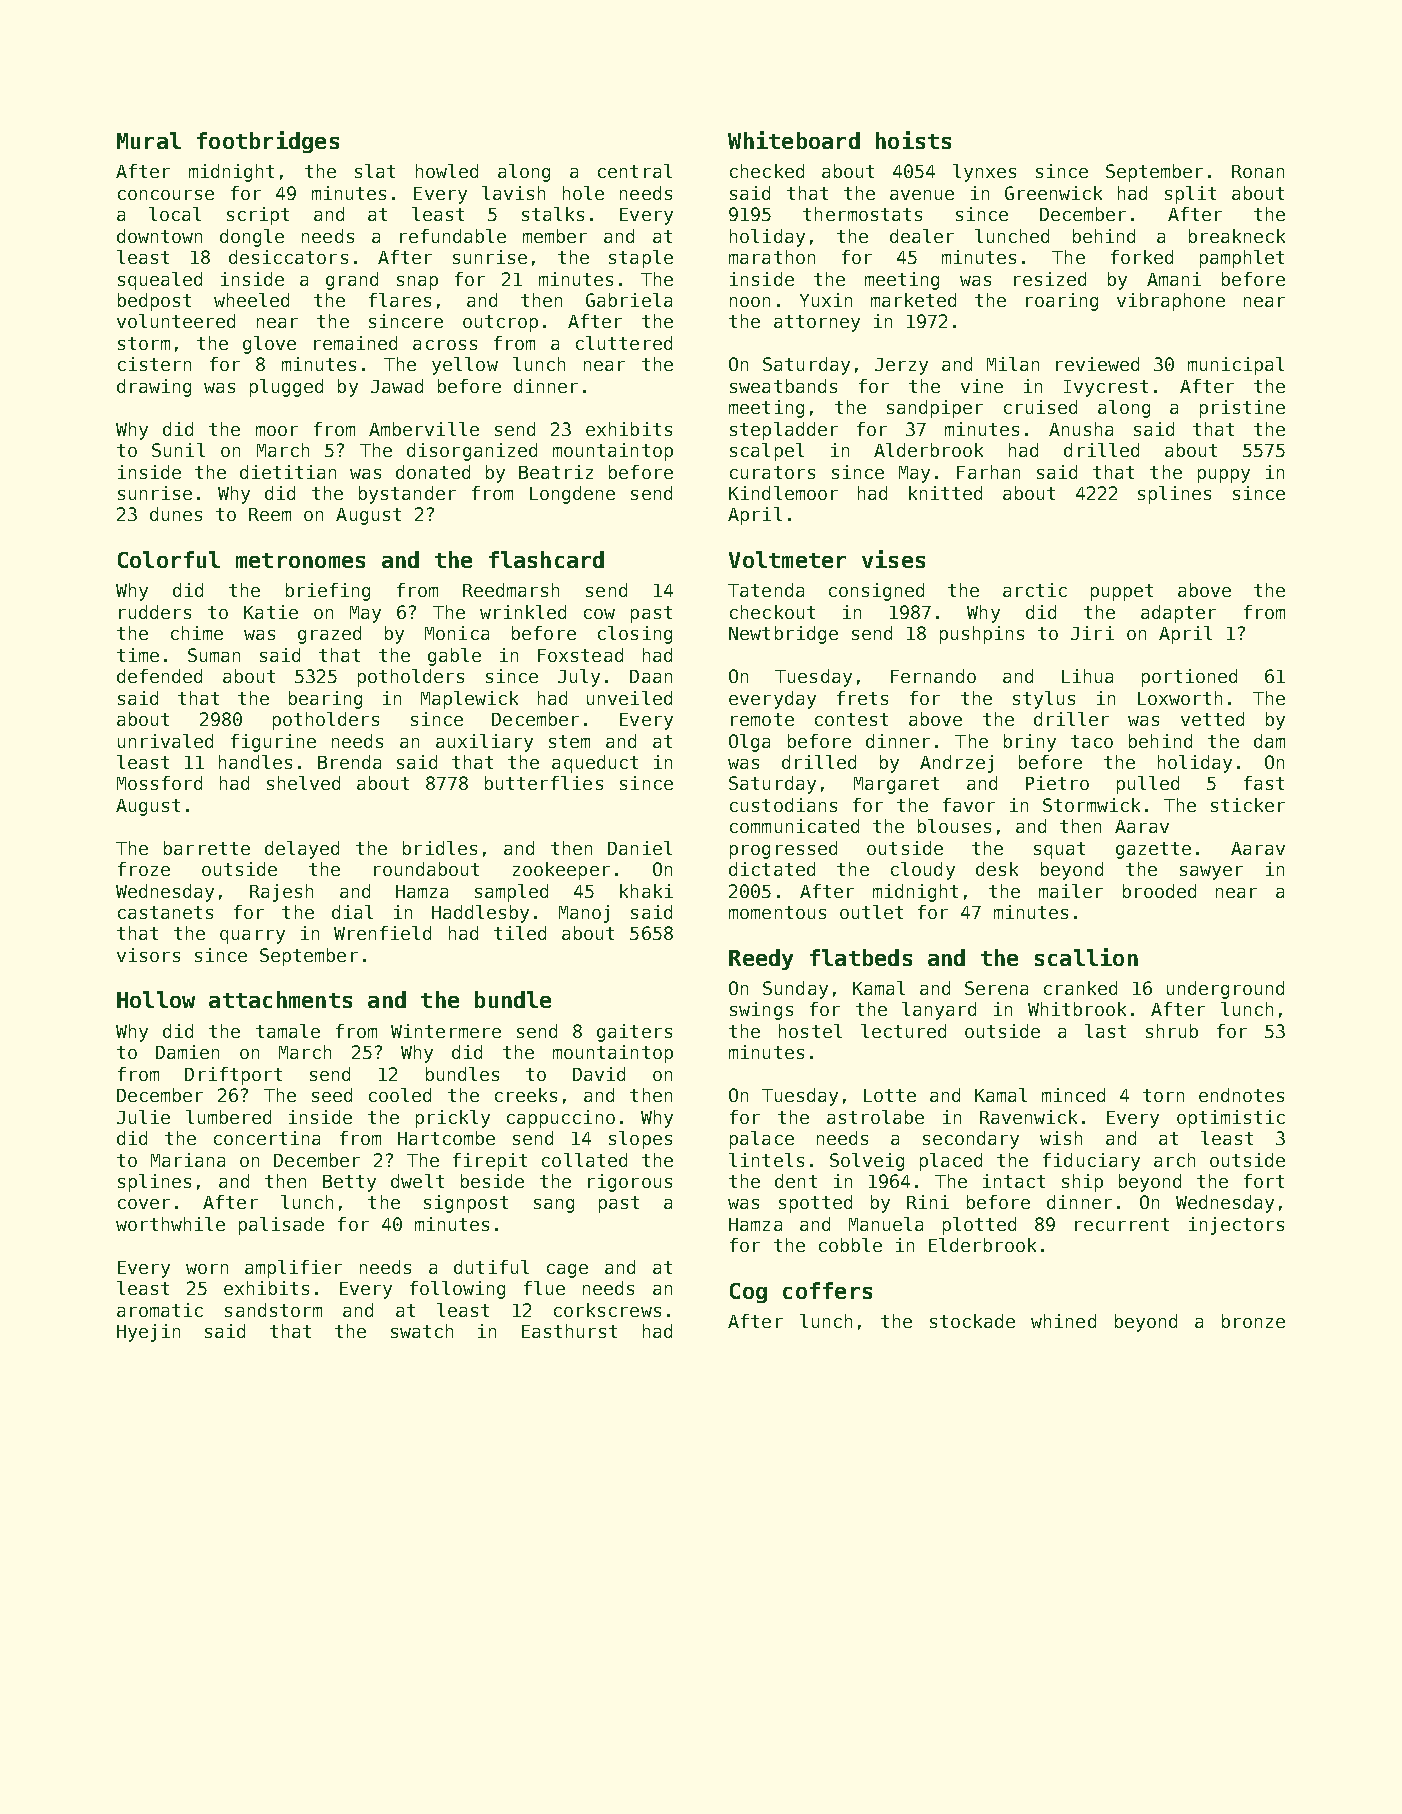 This screenshot has height=1814, width=1402. What do you see at coordinates (635, 171) in the screenshot?
I see `central` at bounding box center [635, 171].
